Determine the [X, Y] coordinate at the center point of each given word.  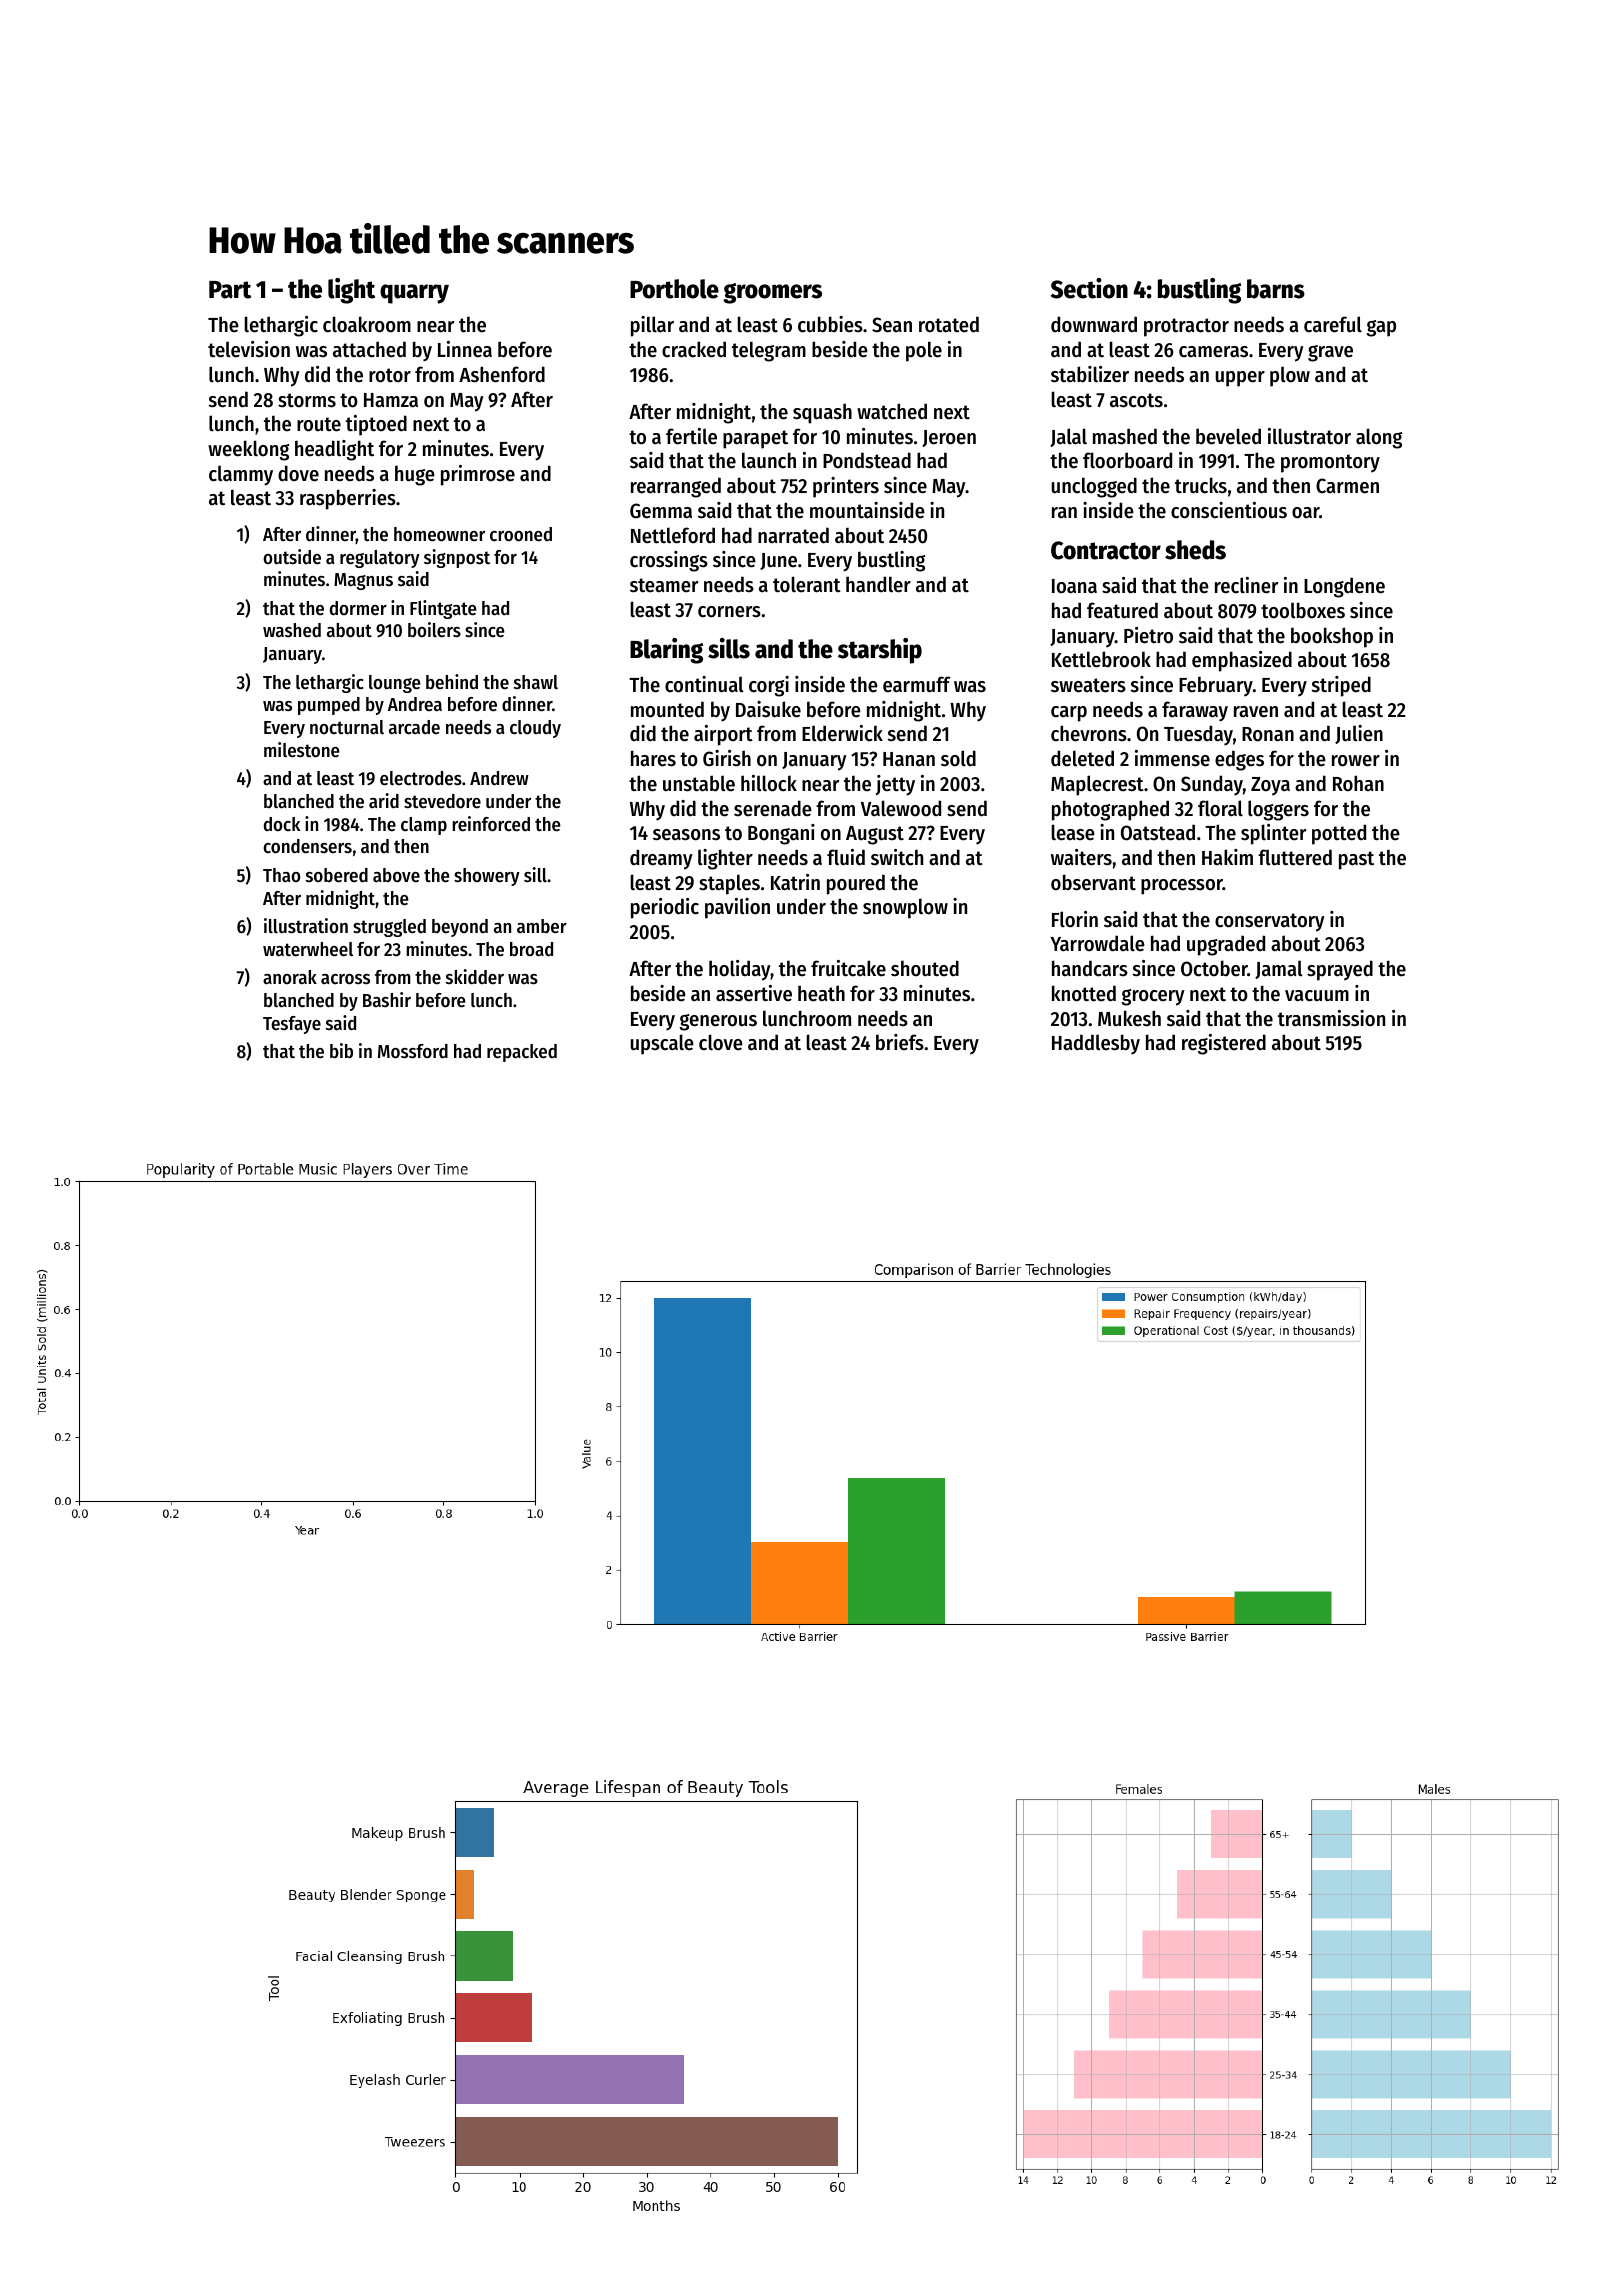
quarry [414, 294]
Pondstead [867, 460]
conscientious [1229, 510]
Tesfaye [292, 1025]
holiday [740, 970]
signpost [457, 558]
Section [1089, 288]
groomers [772, 293]
